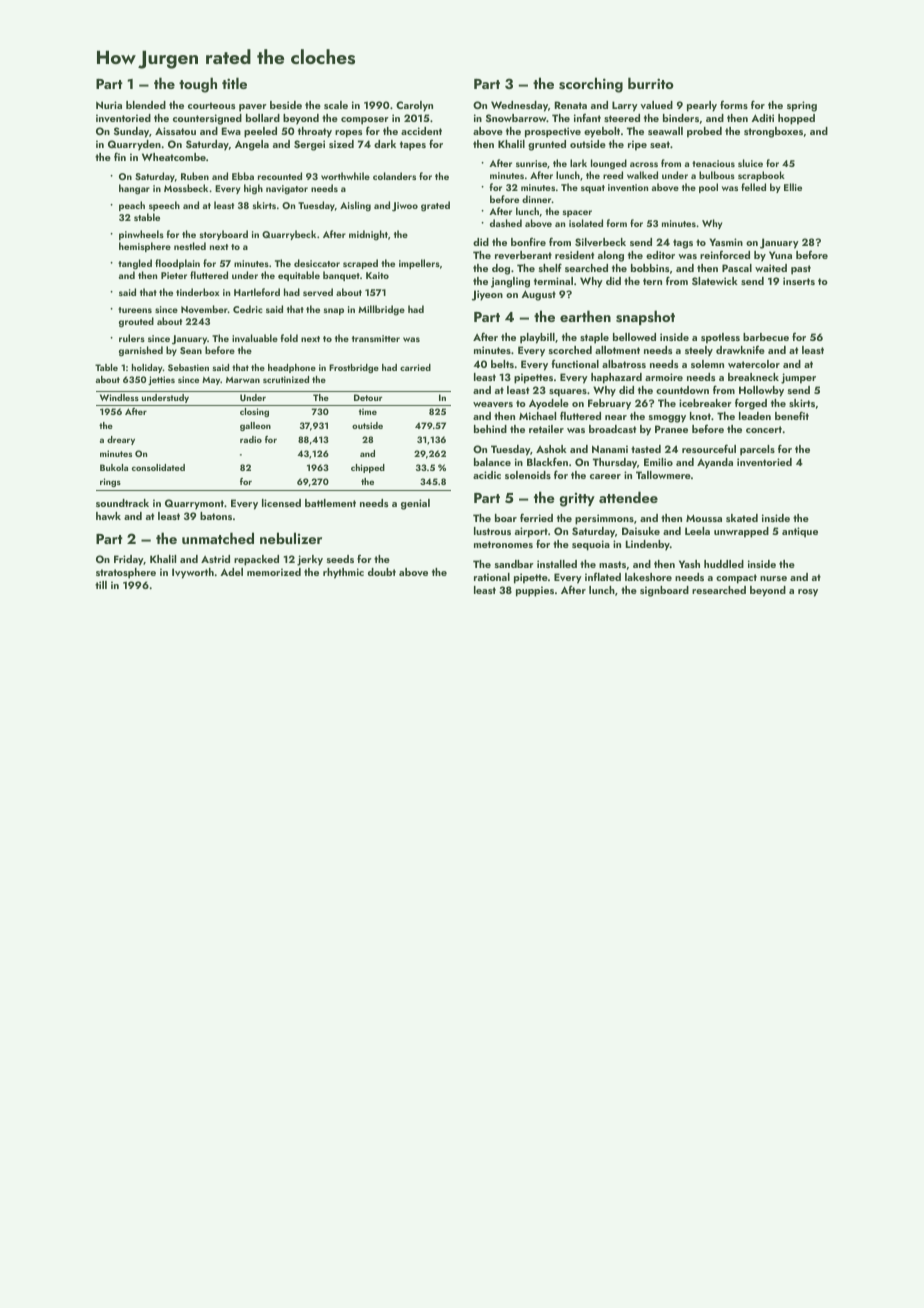  Describe the element at coordinates (651, 83) in the page. I see `burrito` at that location.
